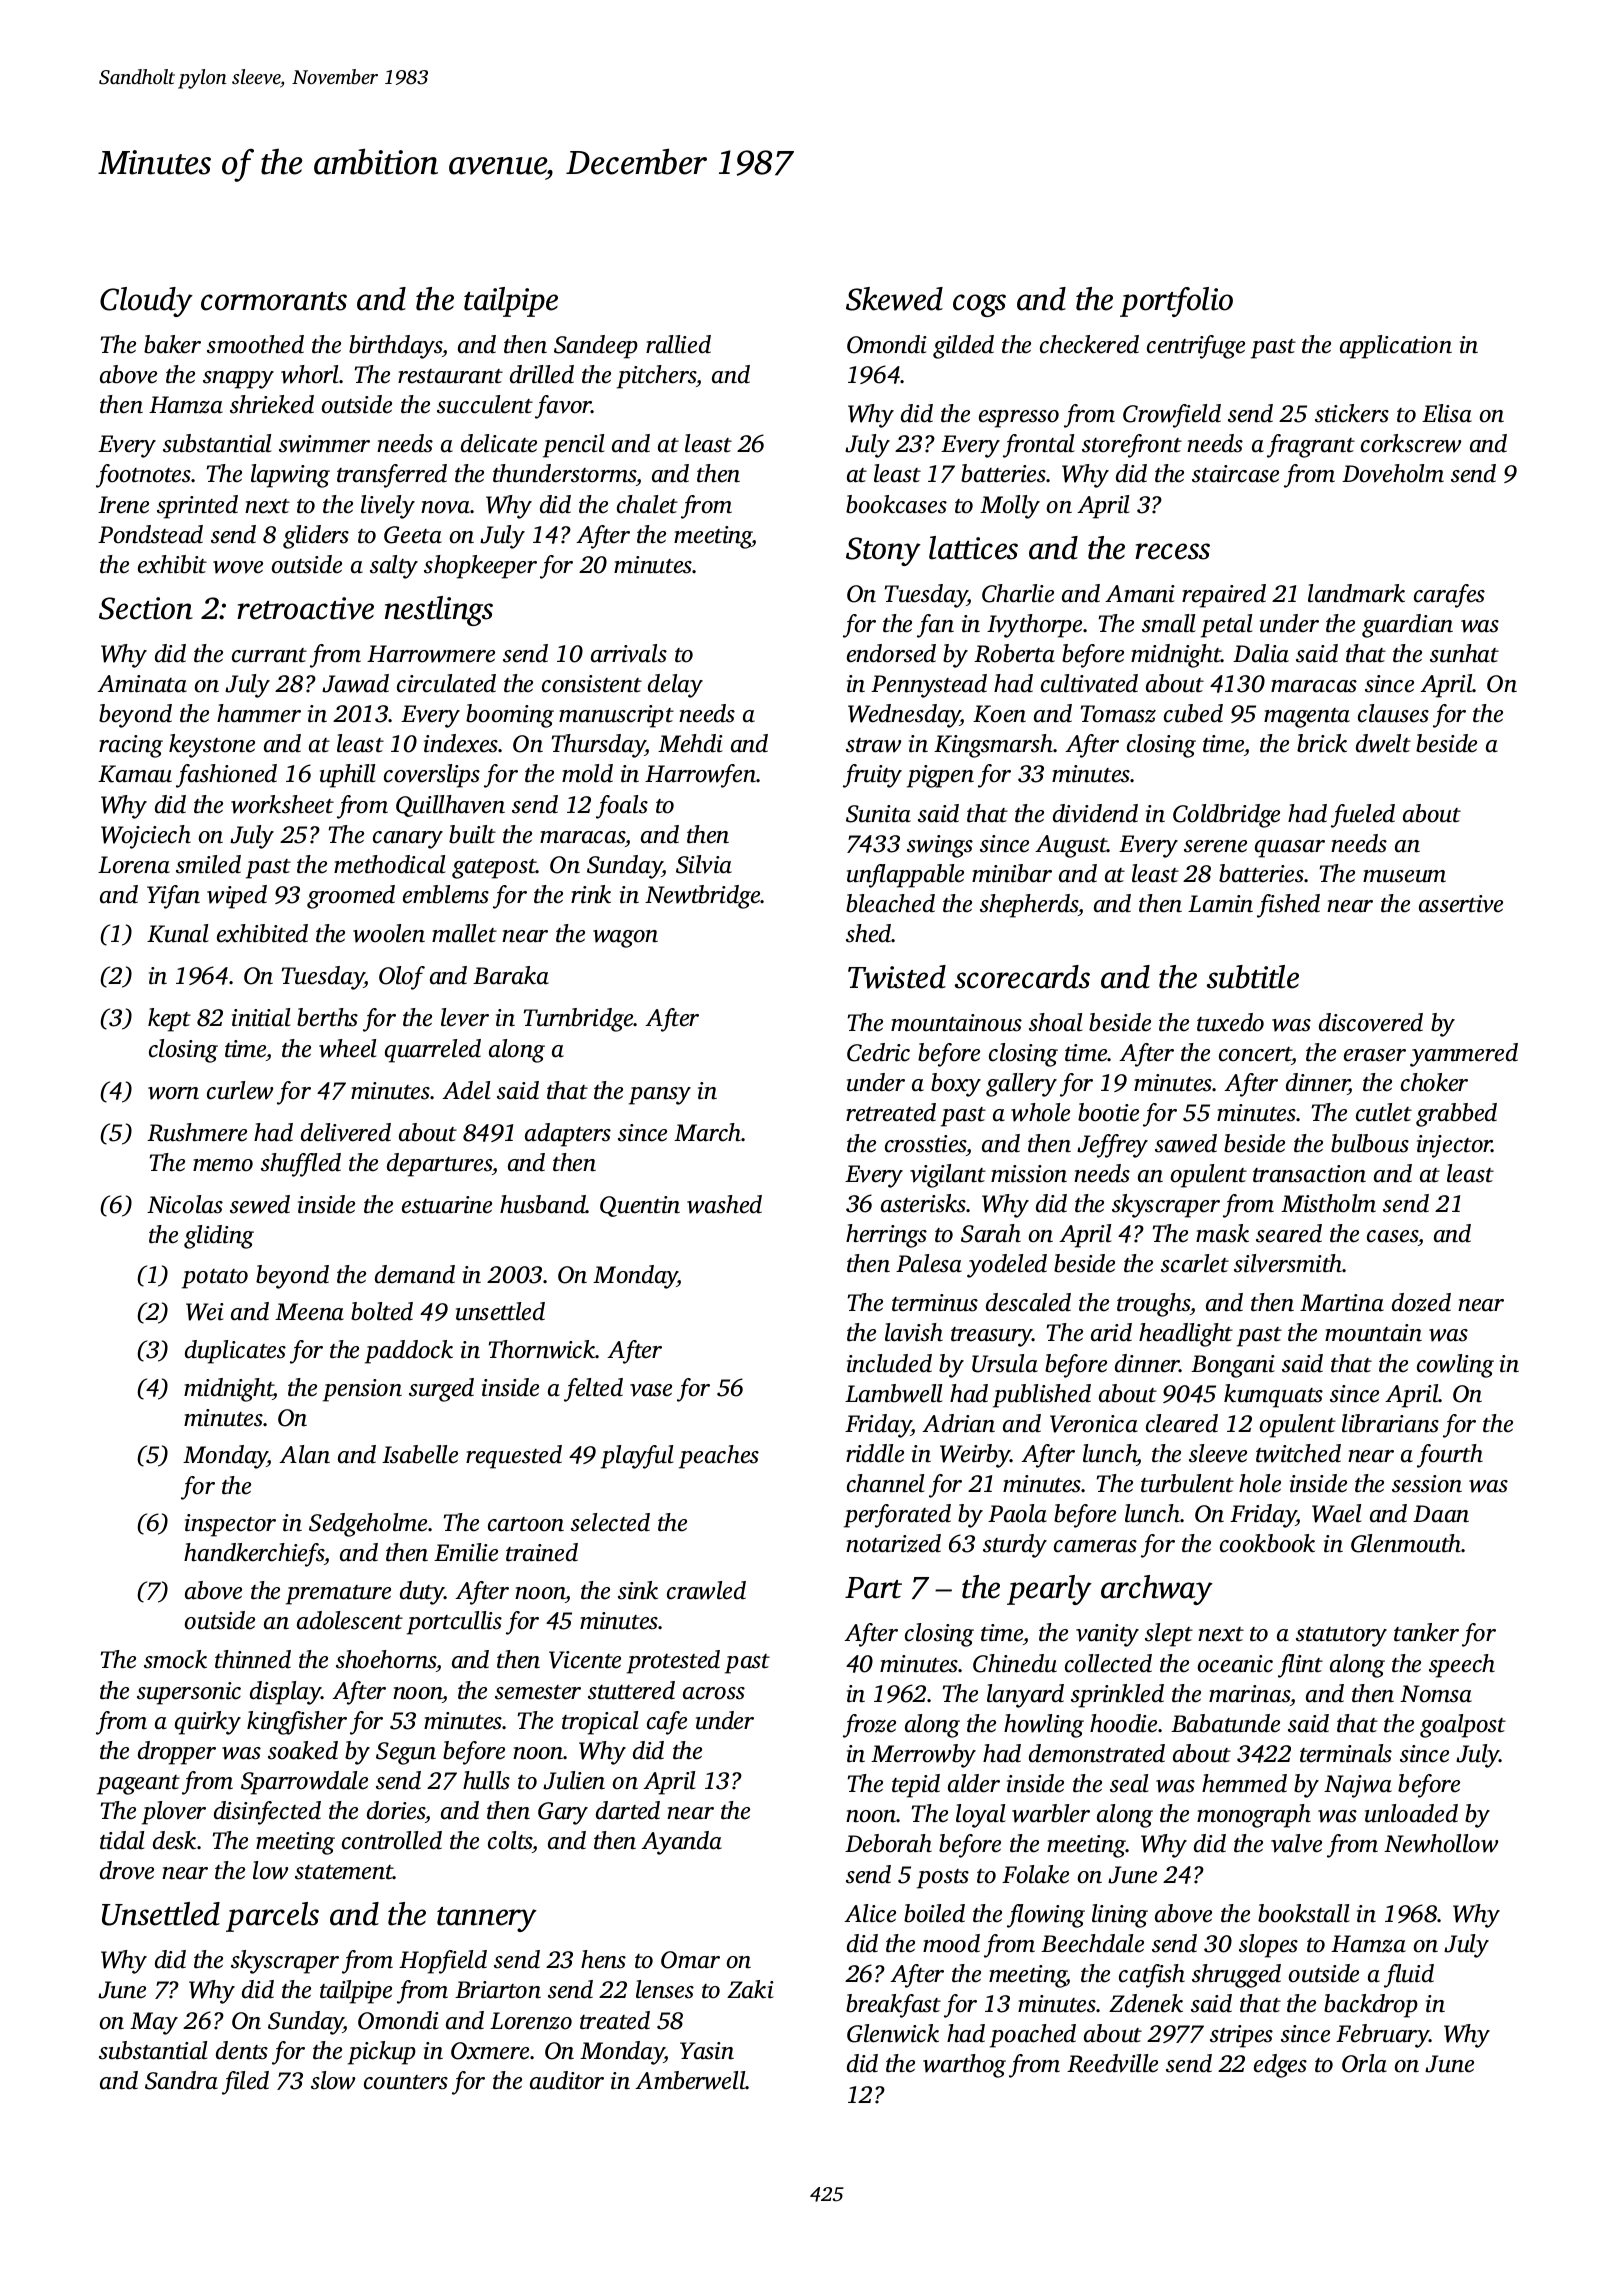 The image size is (1620, 2292). What do you see at coordinates (681, 1843) in the screenshot?
I see `Ayanda` at bounding box center [681, 1843].
